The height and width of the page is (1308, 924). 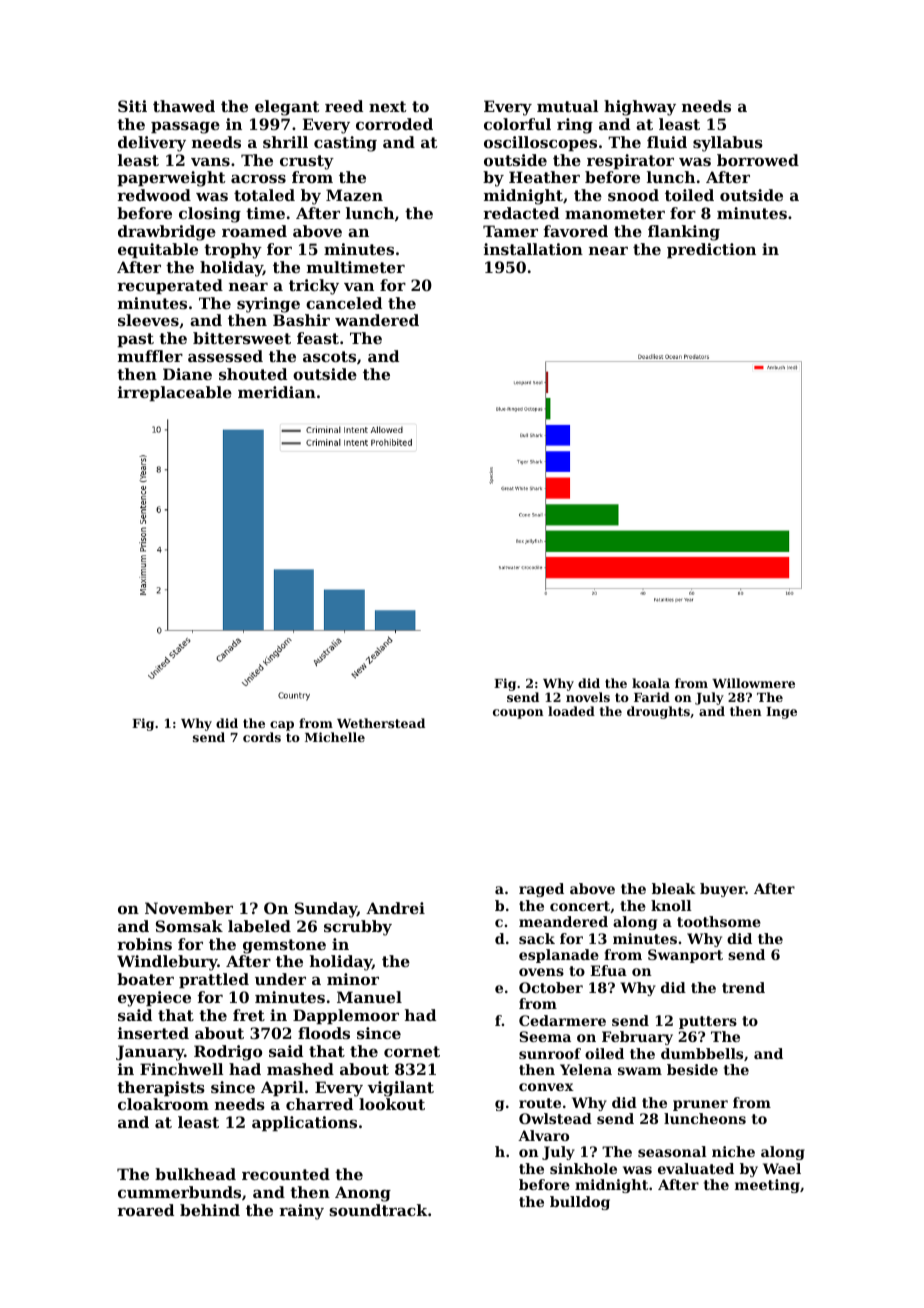 What do you see at coordinates (700, 1105) in the page?
I see `pruner` at bounding box center [700, 1105].
